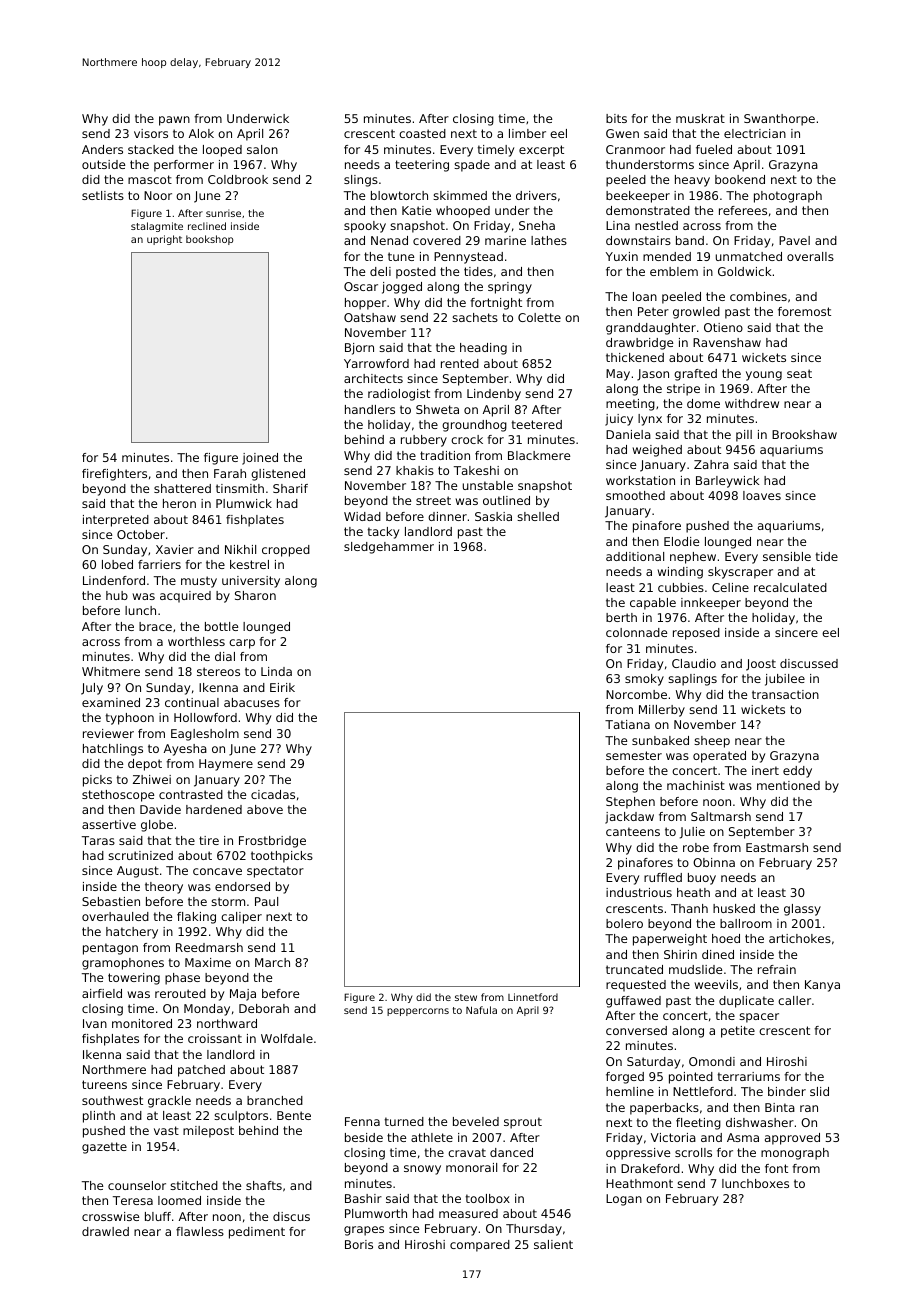 The width and height of the screenshot is (924, 1308). I want to click on reposed, so click(696, 634).
